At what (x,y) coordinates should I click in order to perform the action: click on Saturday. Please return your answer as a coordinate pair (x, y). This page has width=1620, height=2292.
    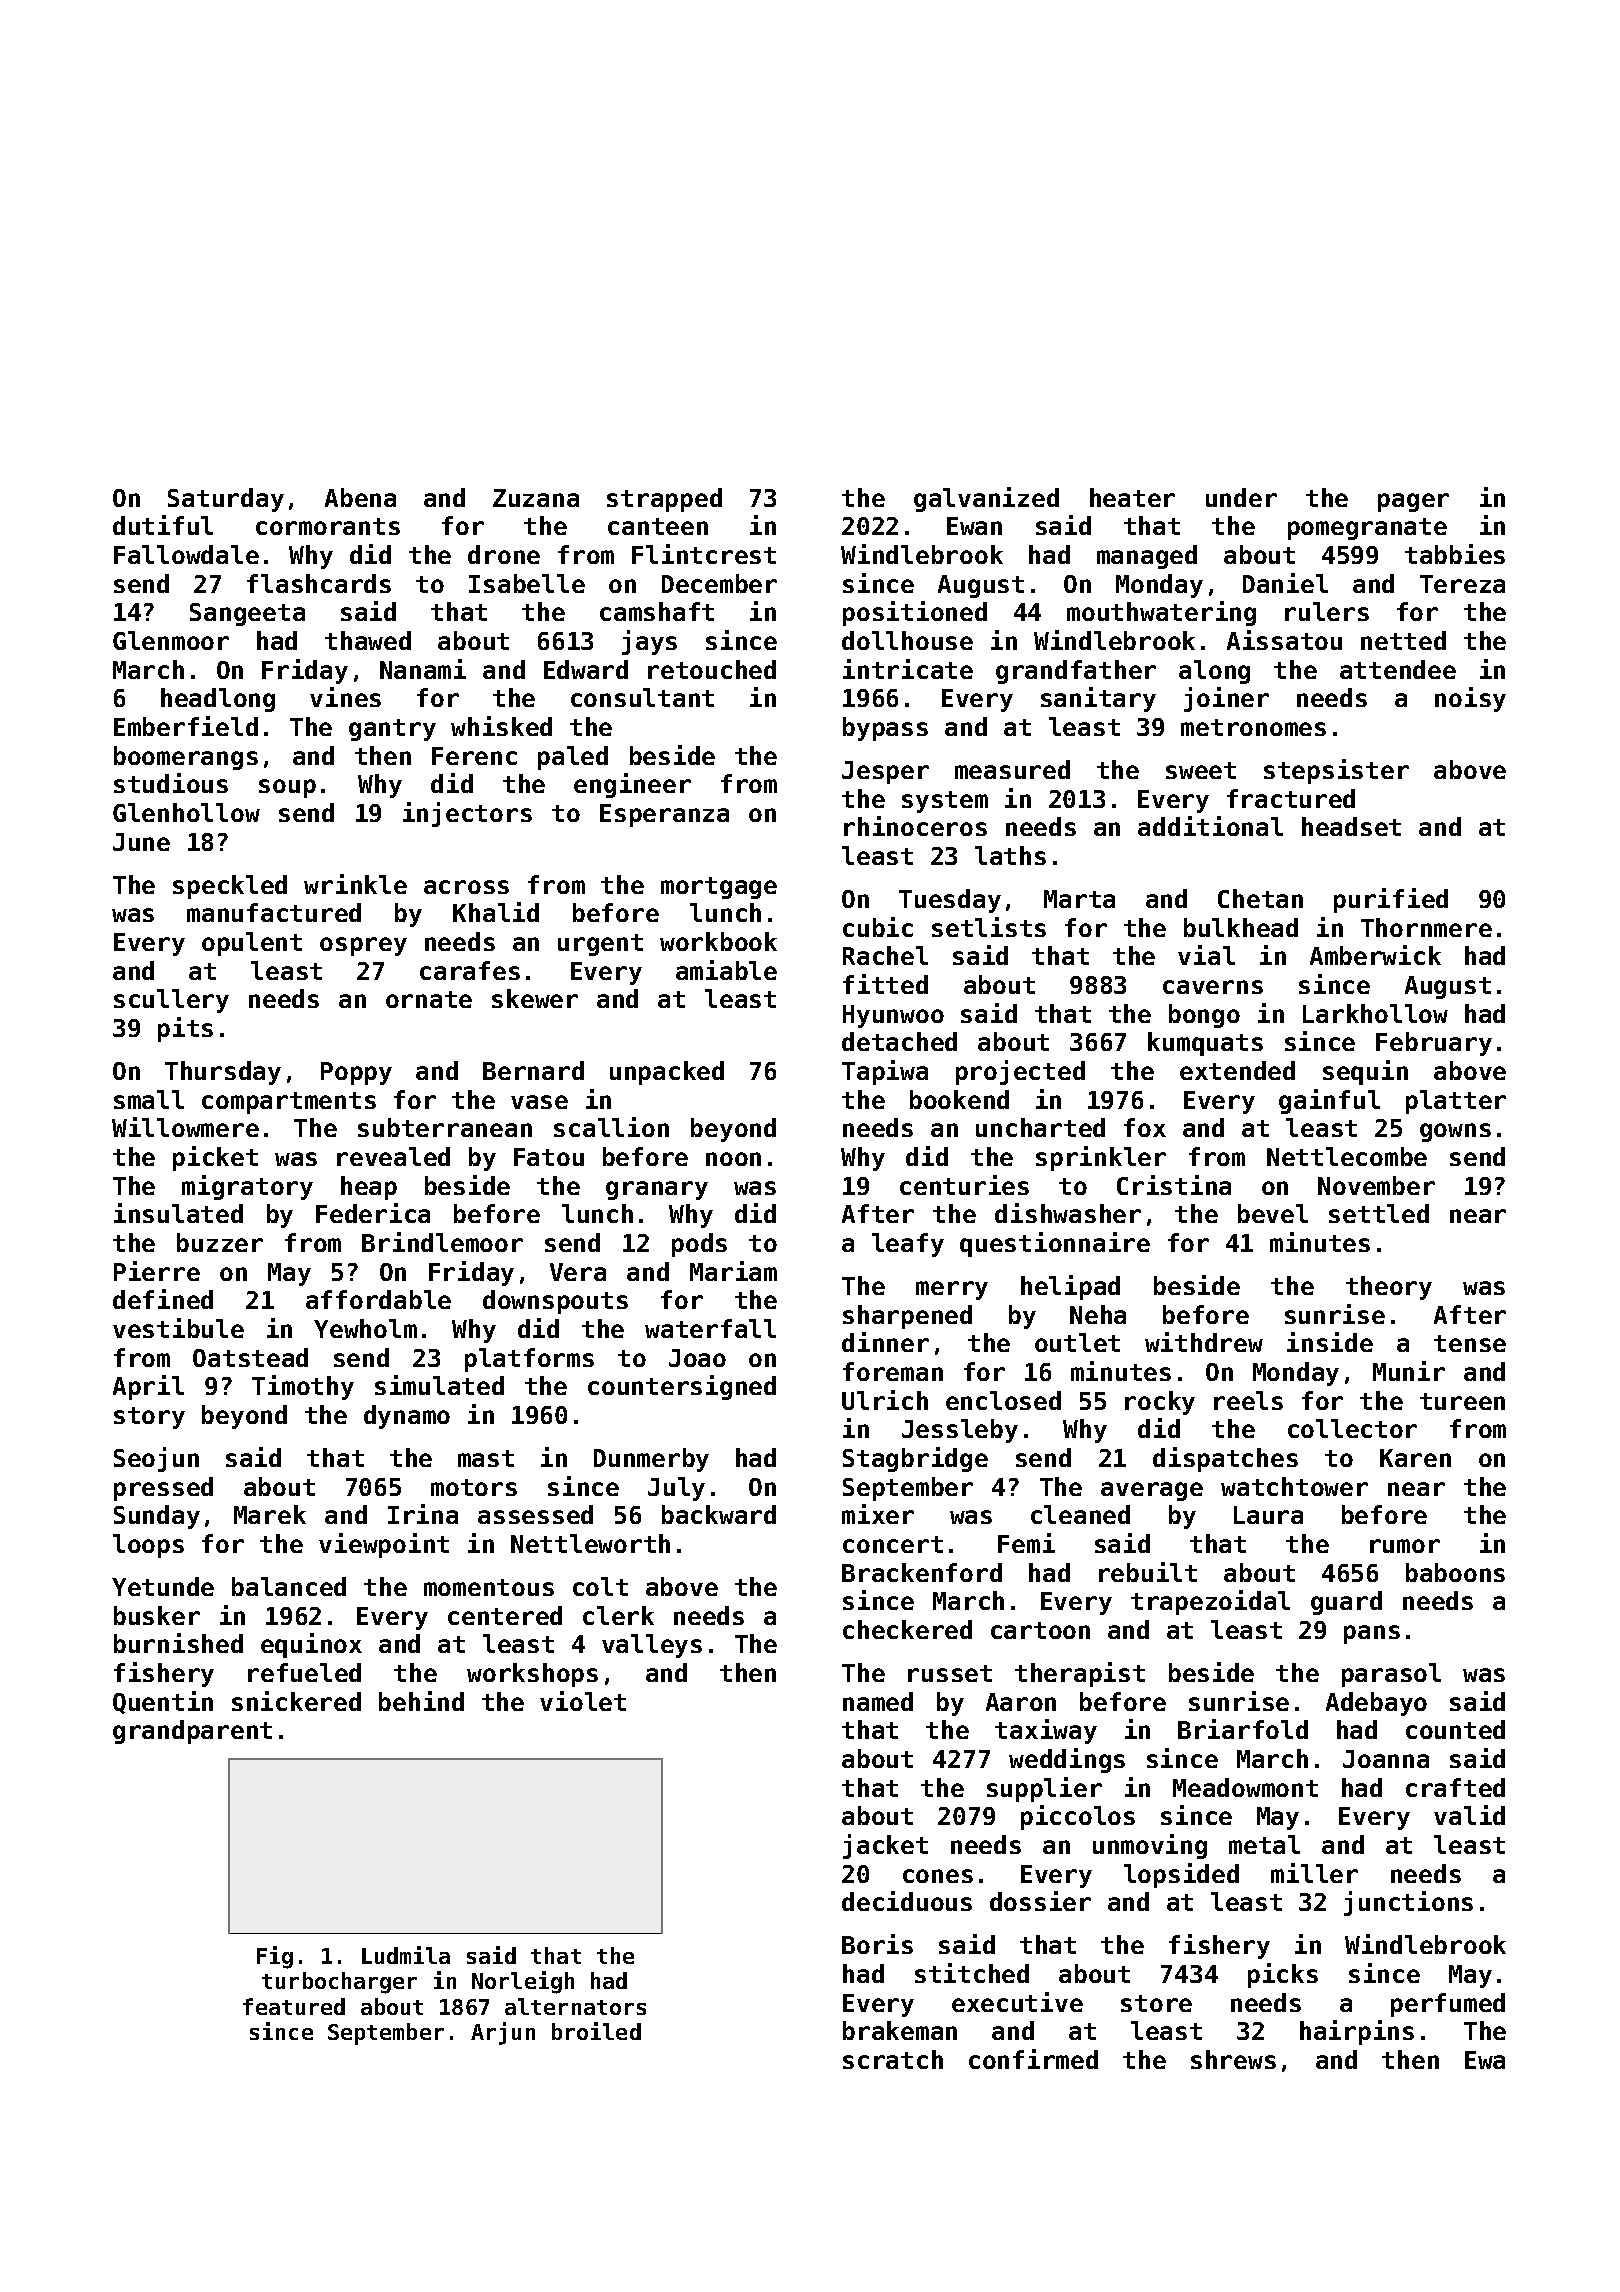
    Looking at the image, I should click on (226, 500).
